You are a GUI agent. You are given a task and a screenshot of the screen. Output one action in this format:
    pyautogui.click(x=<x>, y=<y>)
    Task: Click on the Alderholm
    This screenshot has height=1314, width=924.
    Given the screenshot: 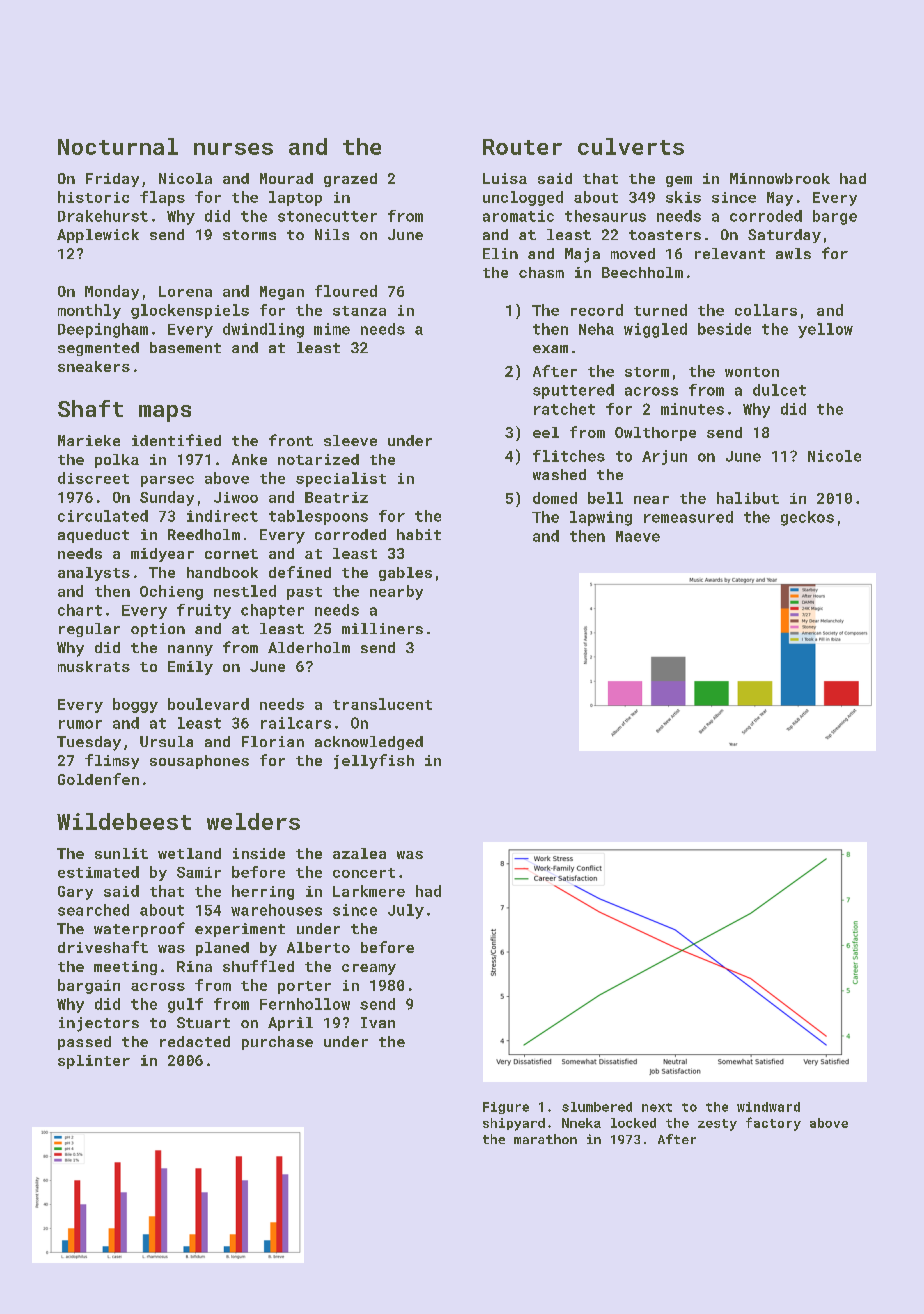 What is the action you would take?
    pyautogui.click(x=309, y=647)
